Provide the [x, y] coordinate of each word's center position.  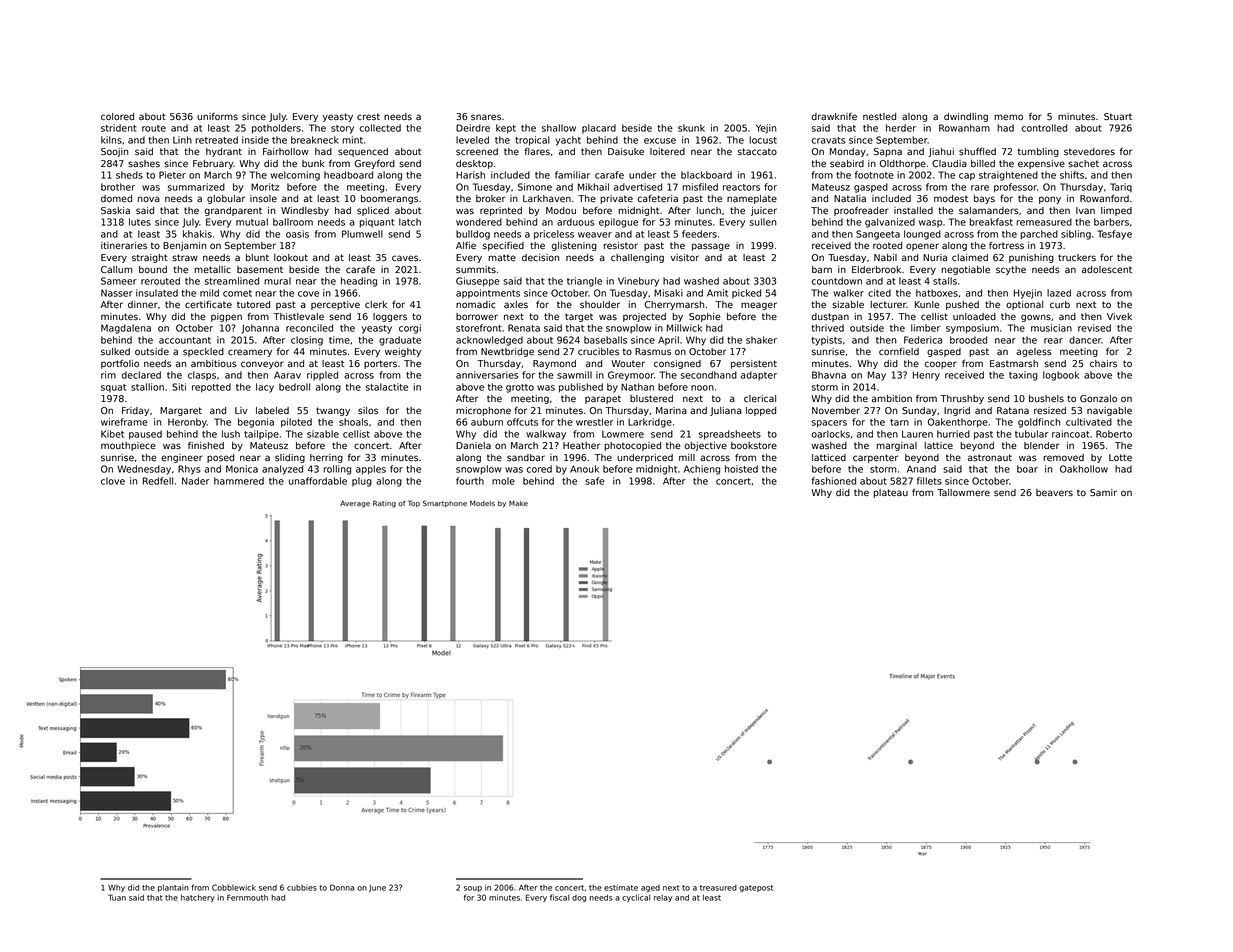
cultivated [1089, 422]
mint [352, 140]
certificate [208, 305]
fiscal [559, 897]
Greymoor [631, 376]
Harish [470, 175]
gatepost [756, 888]
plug [362, 482]
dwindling [966, 117]
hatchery [198, 898]
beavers [1054, 493]
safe [595, 481]
